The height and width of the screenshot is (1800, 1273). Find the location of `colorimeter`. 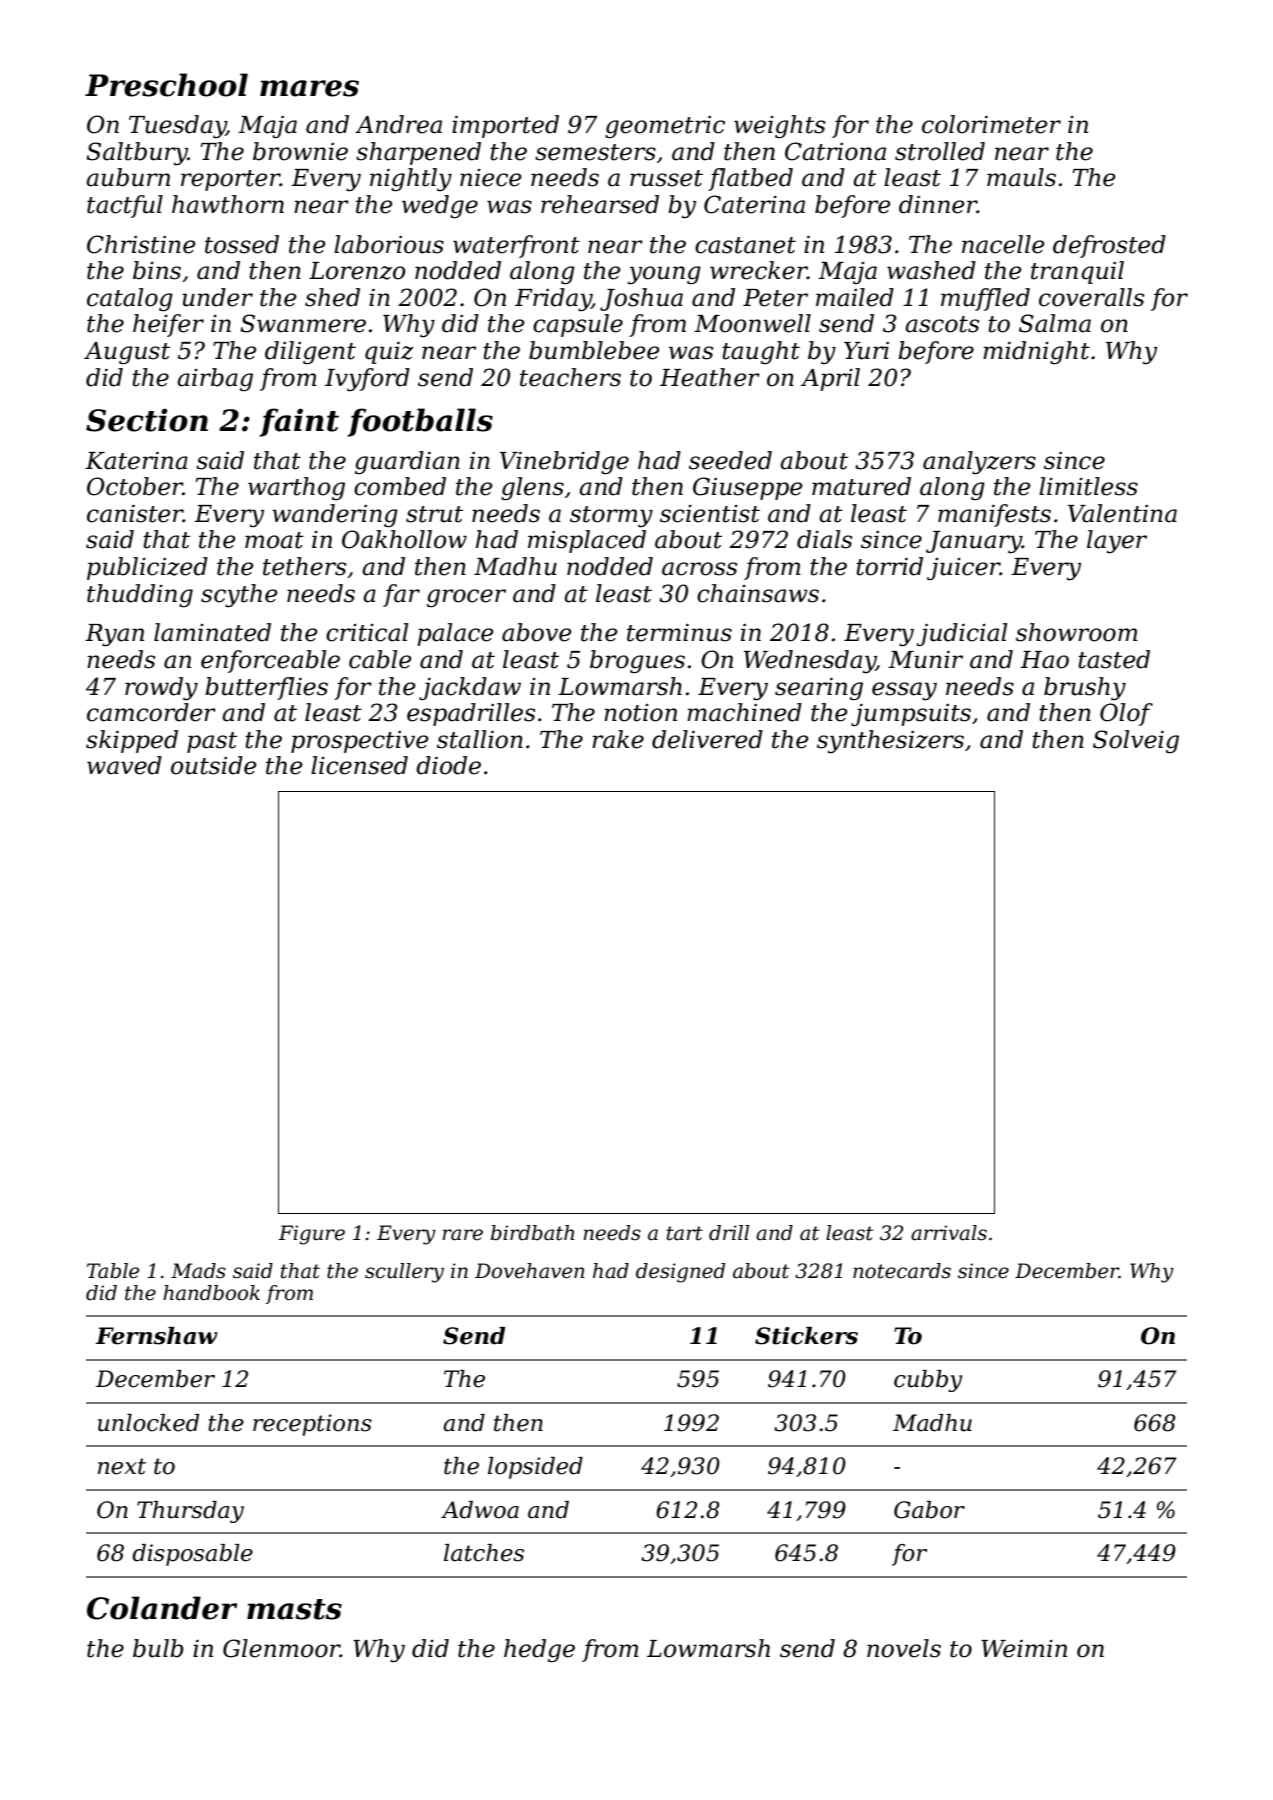

colorimeter is located at coordinates (991, 124).
